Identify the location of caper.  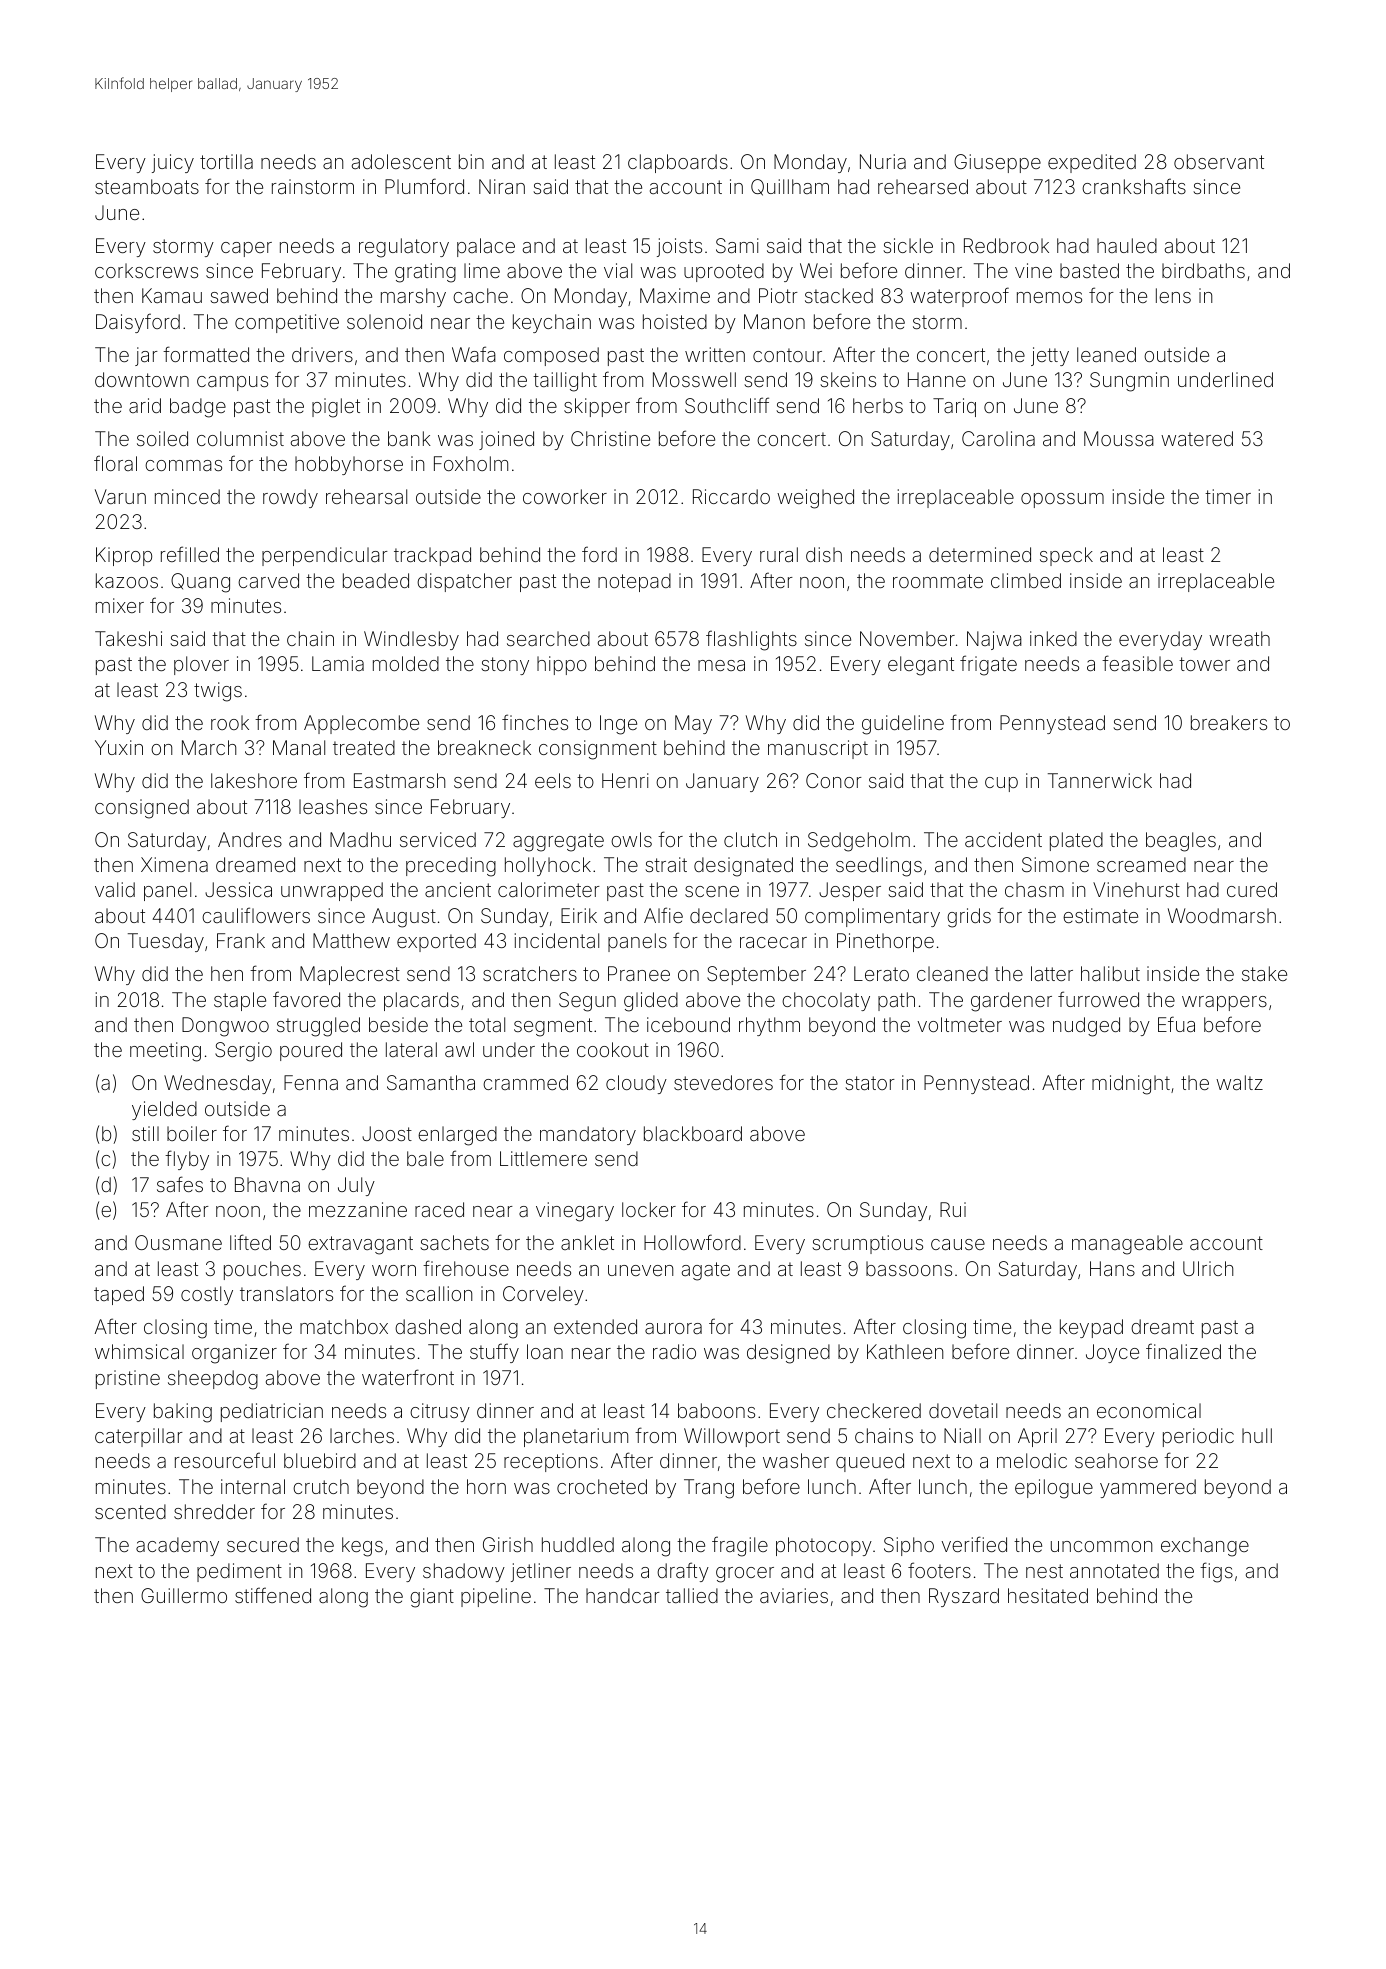
(246, 249).
